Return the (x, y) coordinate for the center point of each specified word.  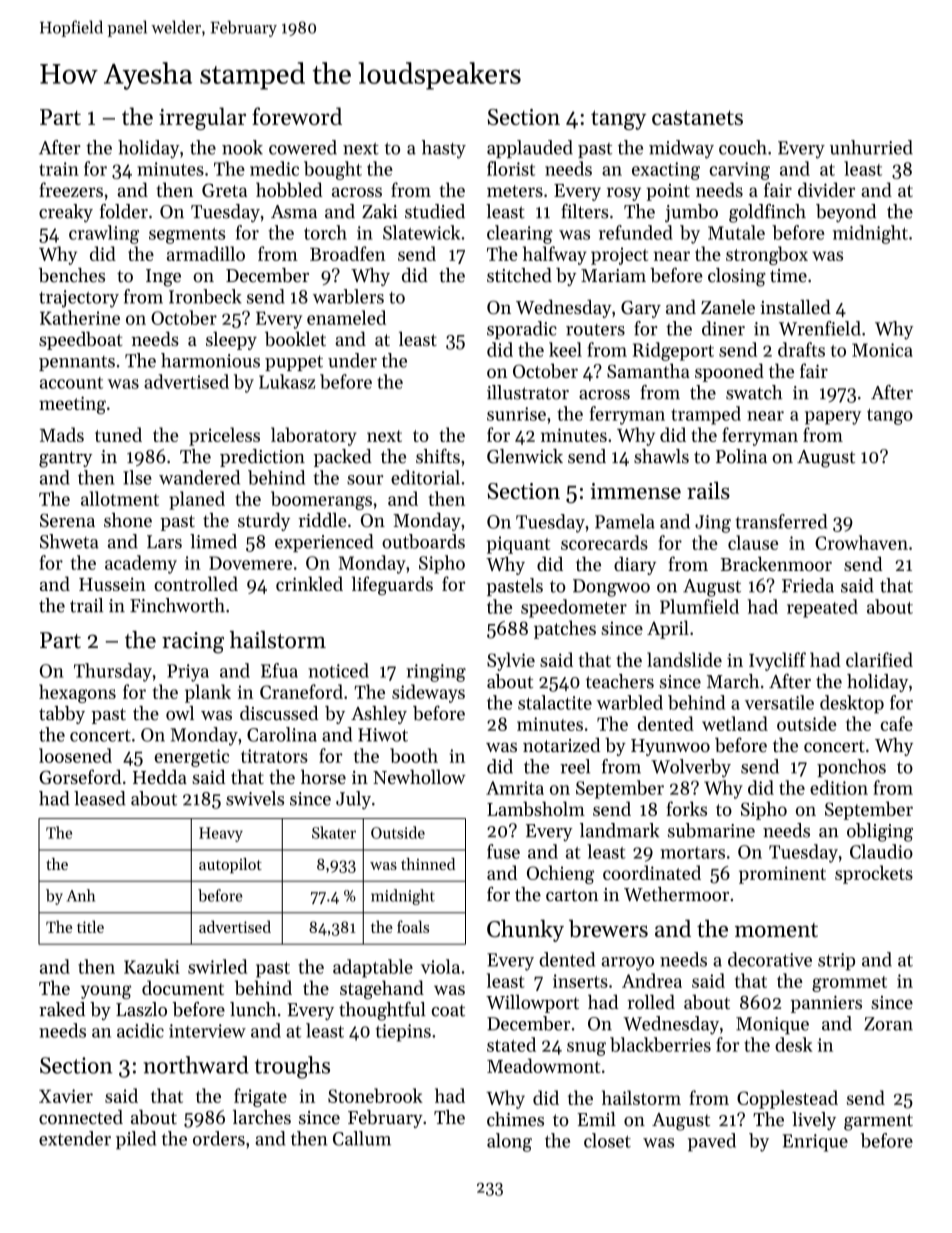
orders (219, 1138)
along (509, 1142)
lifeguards (392, 585)
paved (712, 1142)
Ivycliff (777, 661)
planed (197, 500)
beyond (846, 213)
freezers (71, 189)
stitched (519, 275)
